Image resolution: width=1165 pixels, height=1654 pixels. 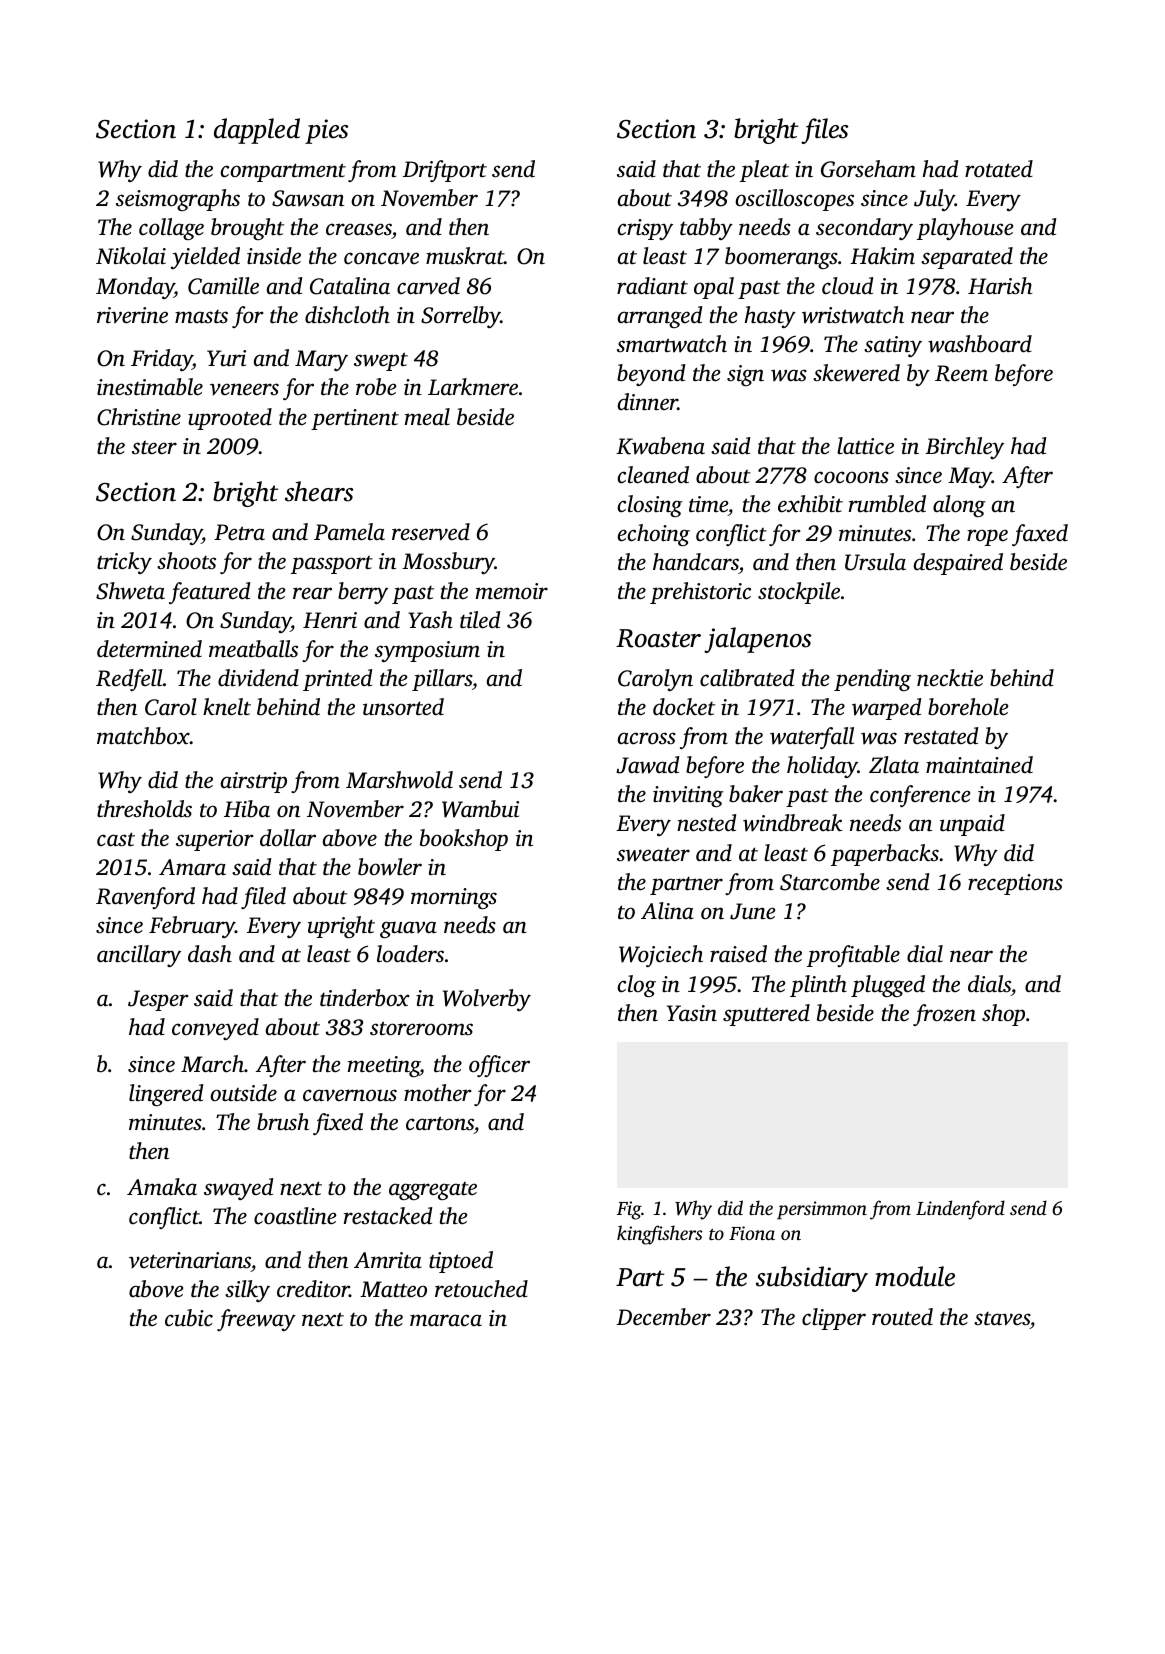 What do you see at coordinates (154, 447) in the image?
I see `steer` at bounding box center [154, 447].
